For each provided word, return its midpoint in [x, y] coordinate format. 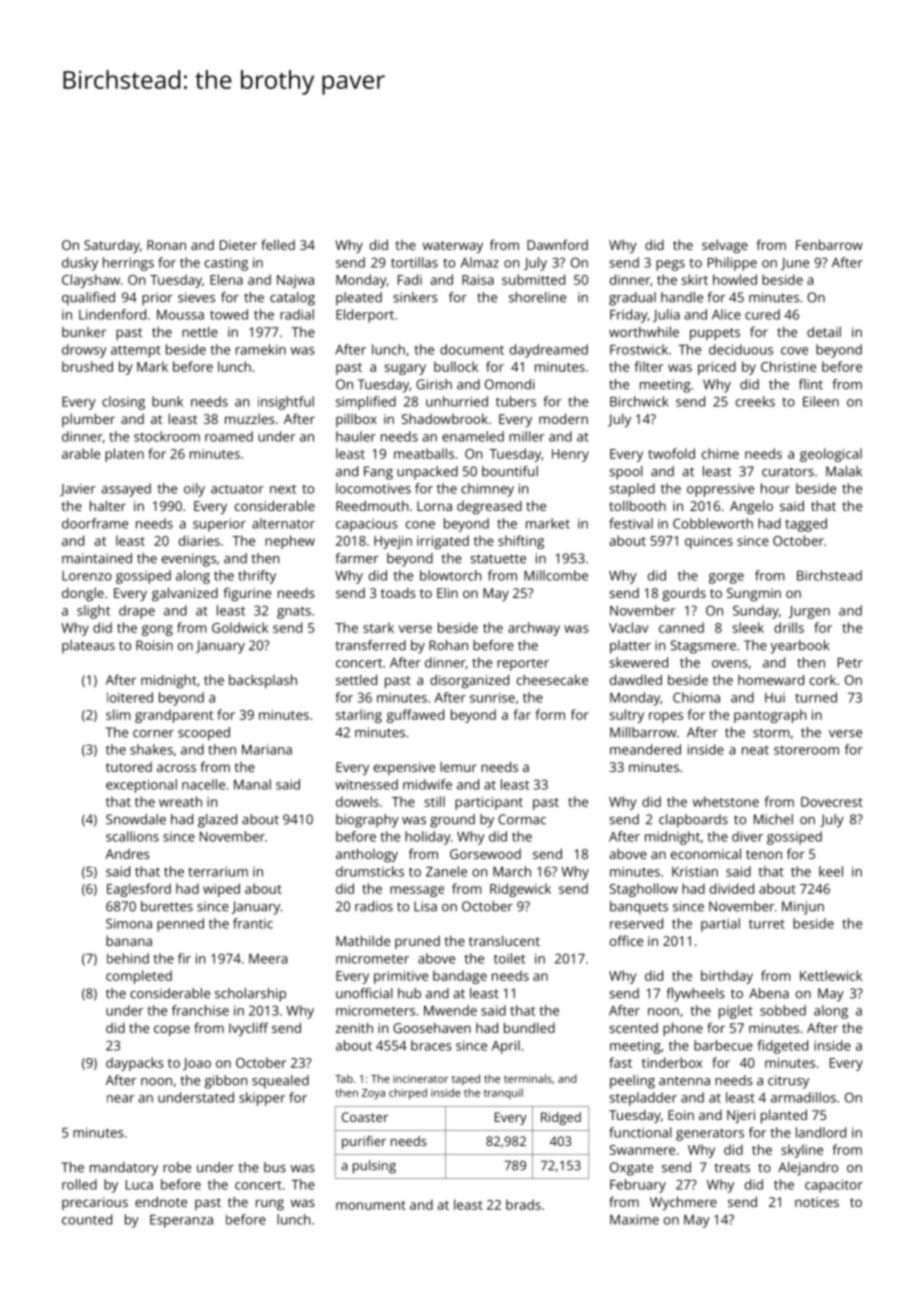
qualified [88, 299]
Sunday [756, 612]
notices [817, 1202]
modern [563, 418]
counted [87, 1219]
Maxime [634, 1219]
